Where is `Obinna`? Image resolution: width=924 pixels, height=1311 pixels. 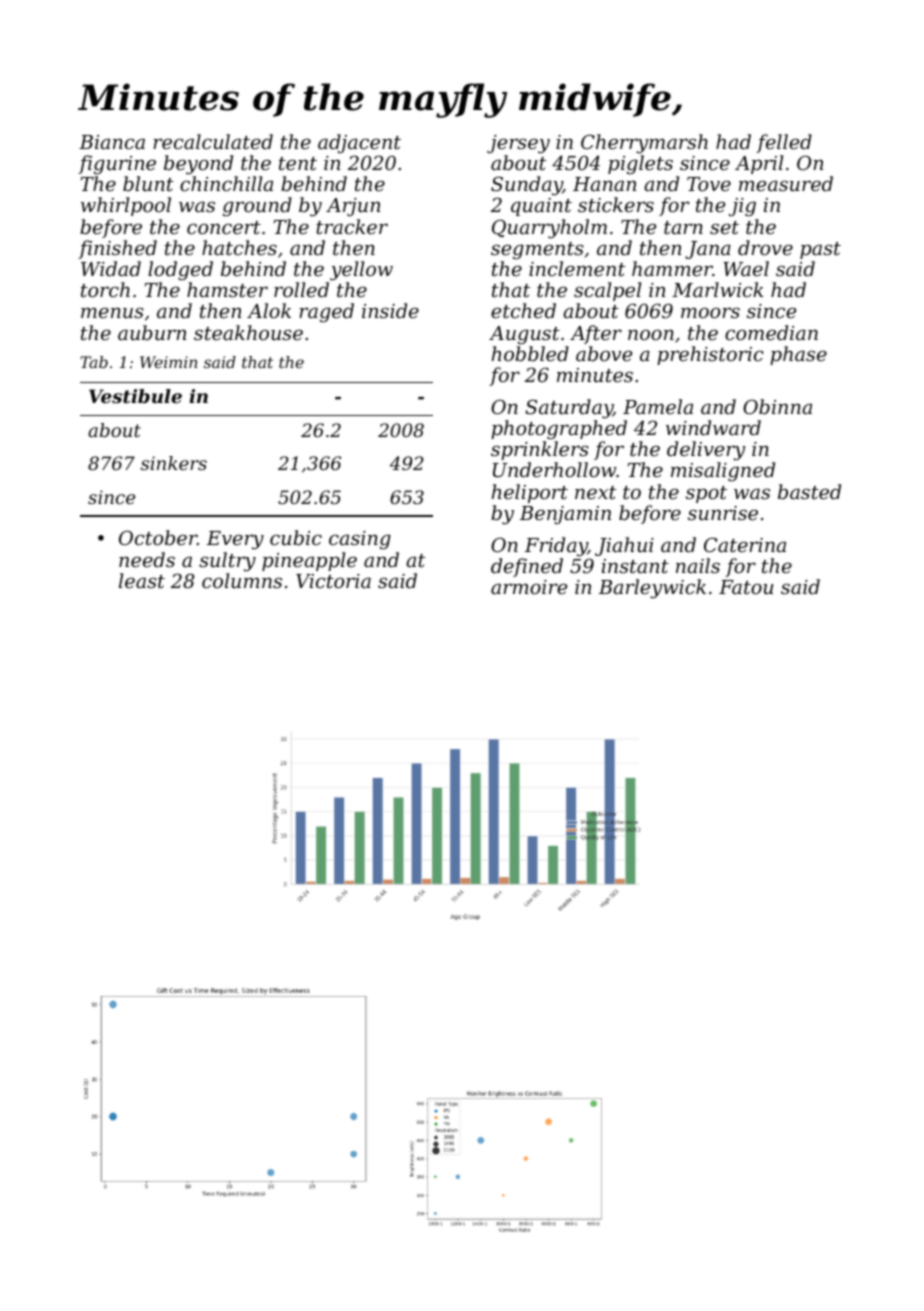
Obinna is located at coordinates (777, 406).
